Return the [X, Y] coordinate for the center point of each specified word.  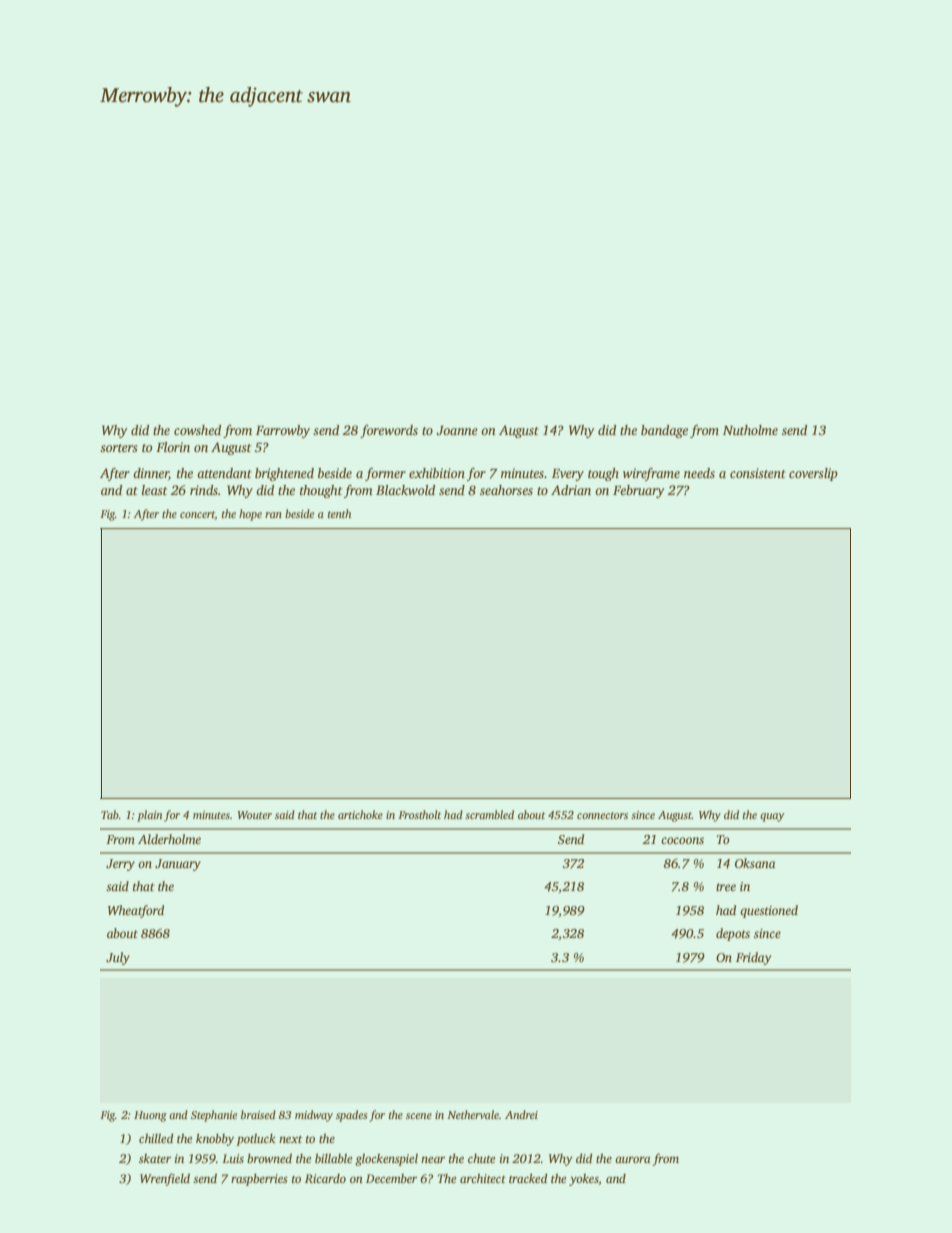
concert [197, 515]
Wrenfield [165, 1179]
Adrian [571, 490]
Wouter [255, 815]
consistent [758, 473]
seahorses [506, 490]
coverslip [813, 474]
